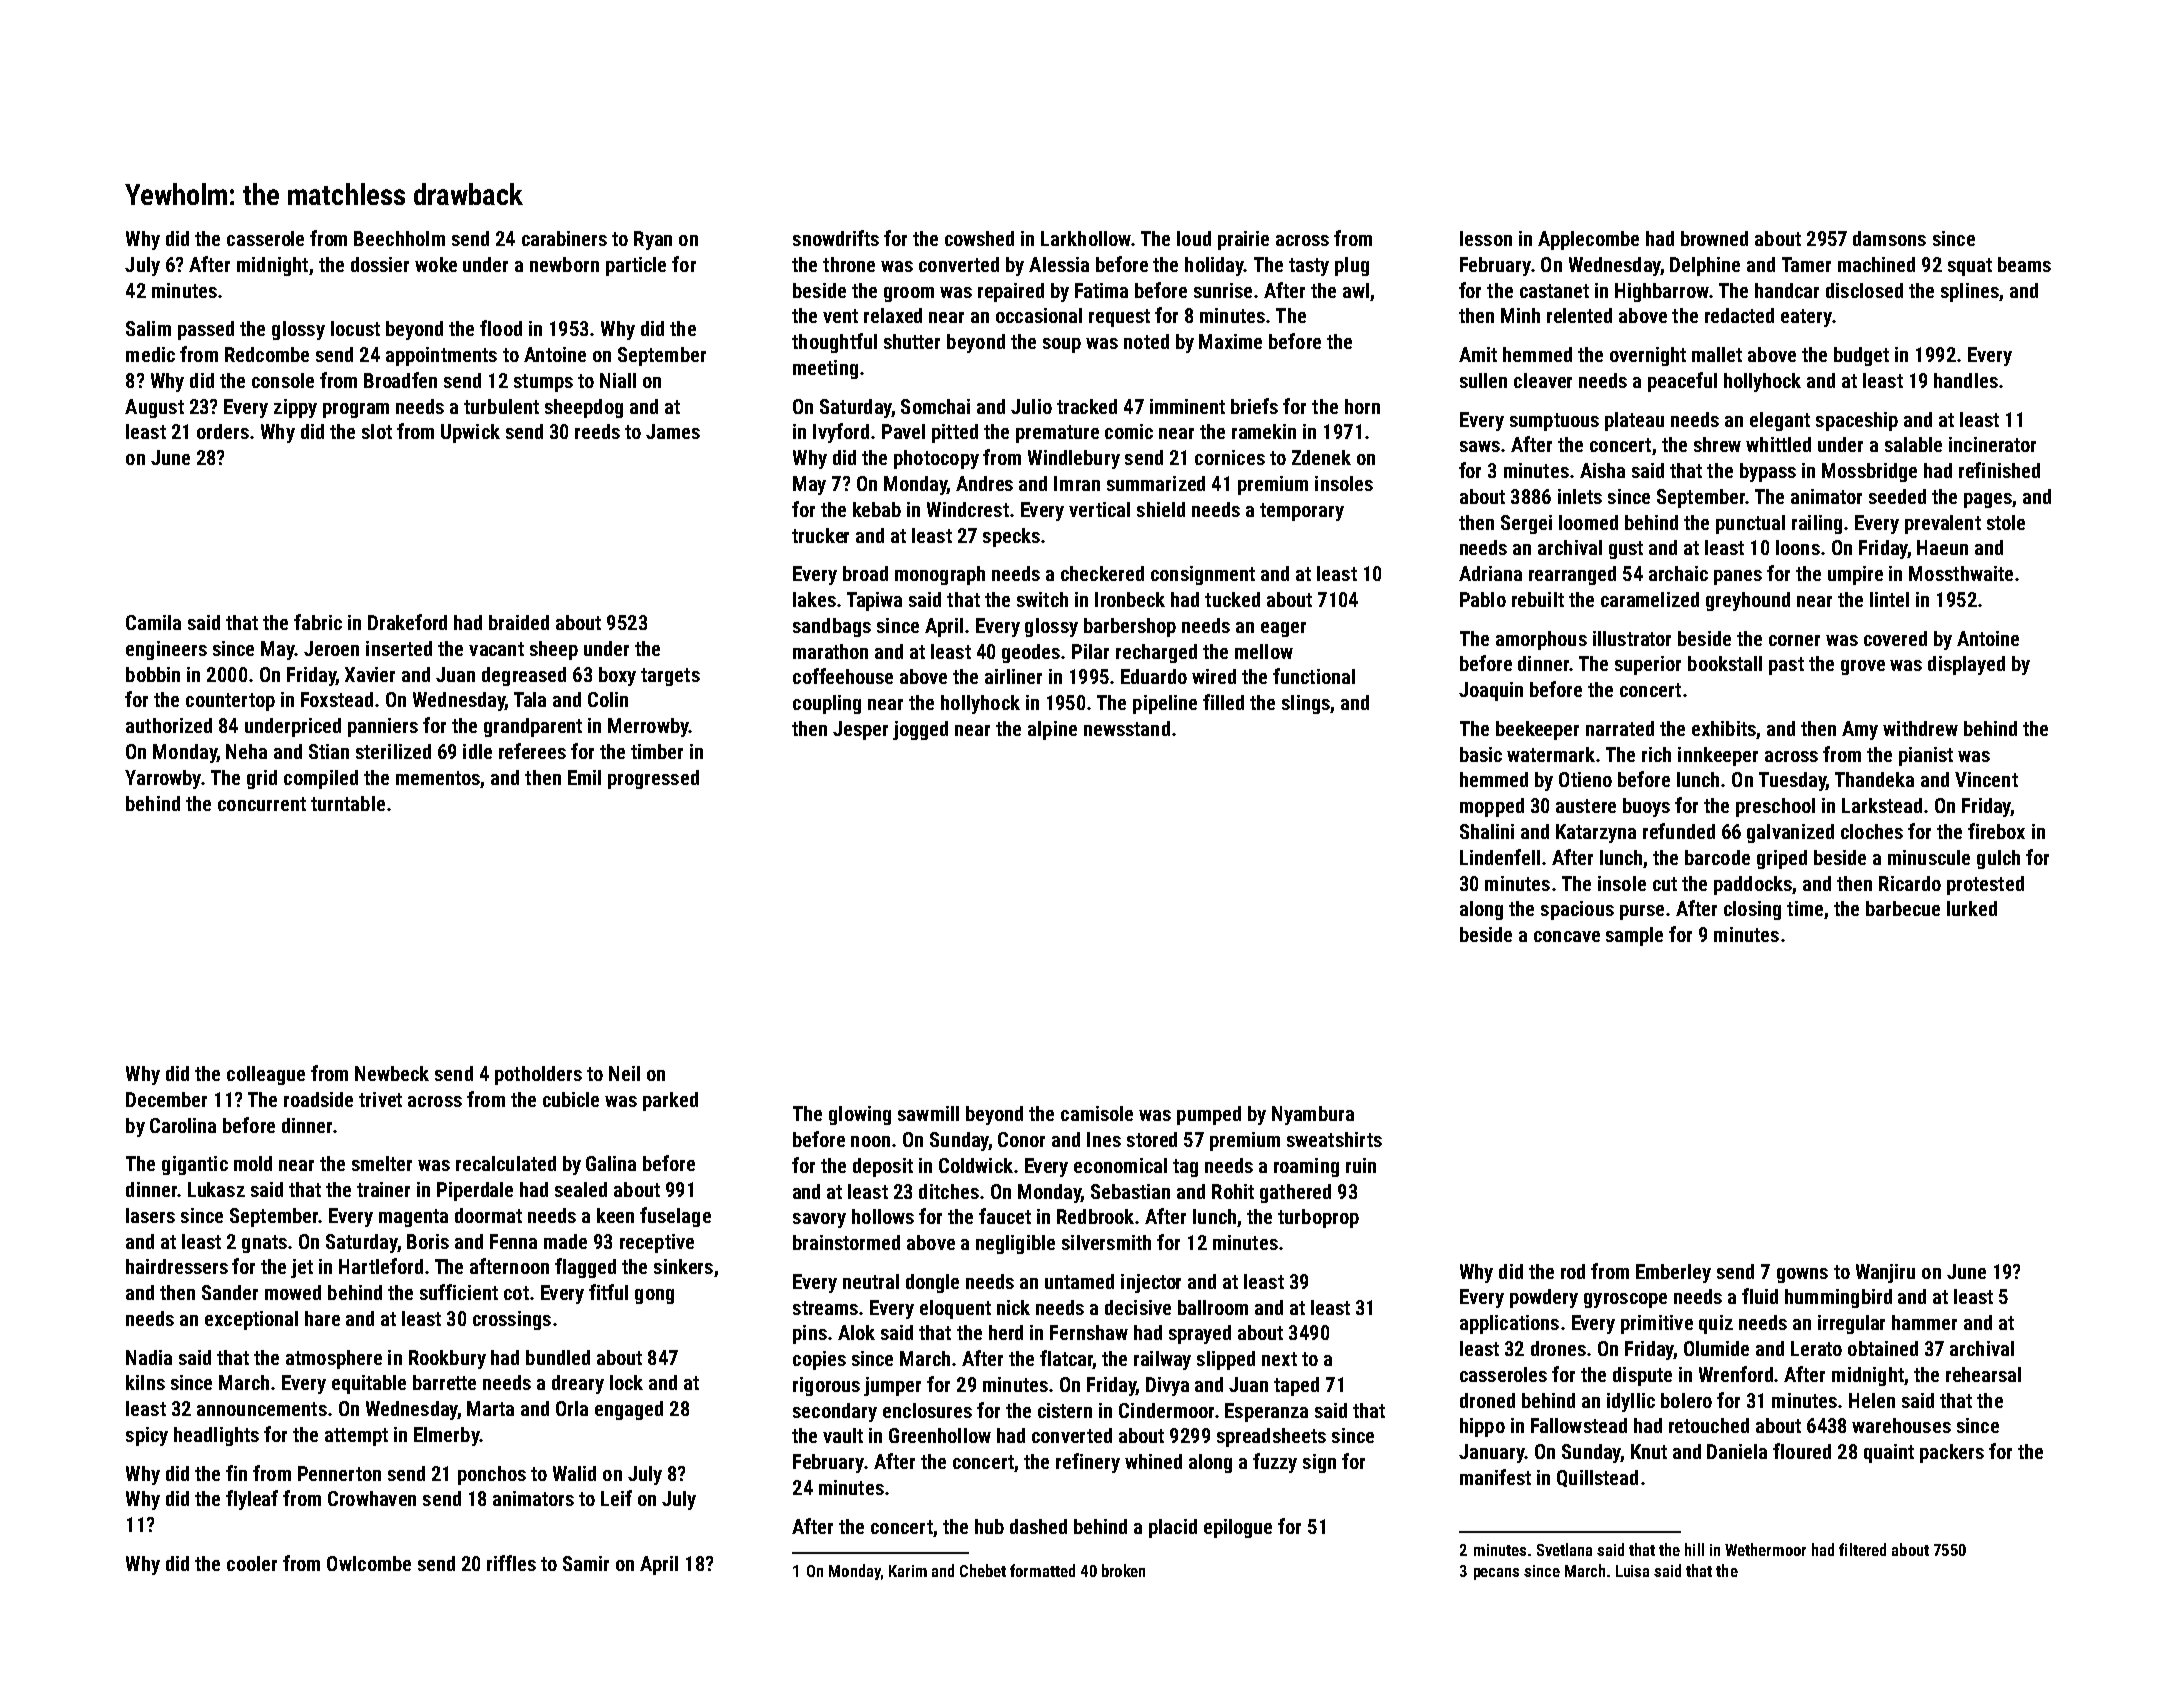 The height and width of the screenshot is (1683, 2178). Describe the element at coordinates (2024, 264) in the screenshot. I see `beams` at that location.
